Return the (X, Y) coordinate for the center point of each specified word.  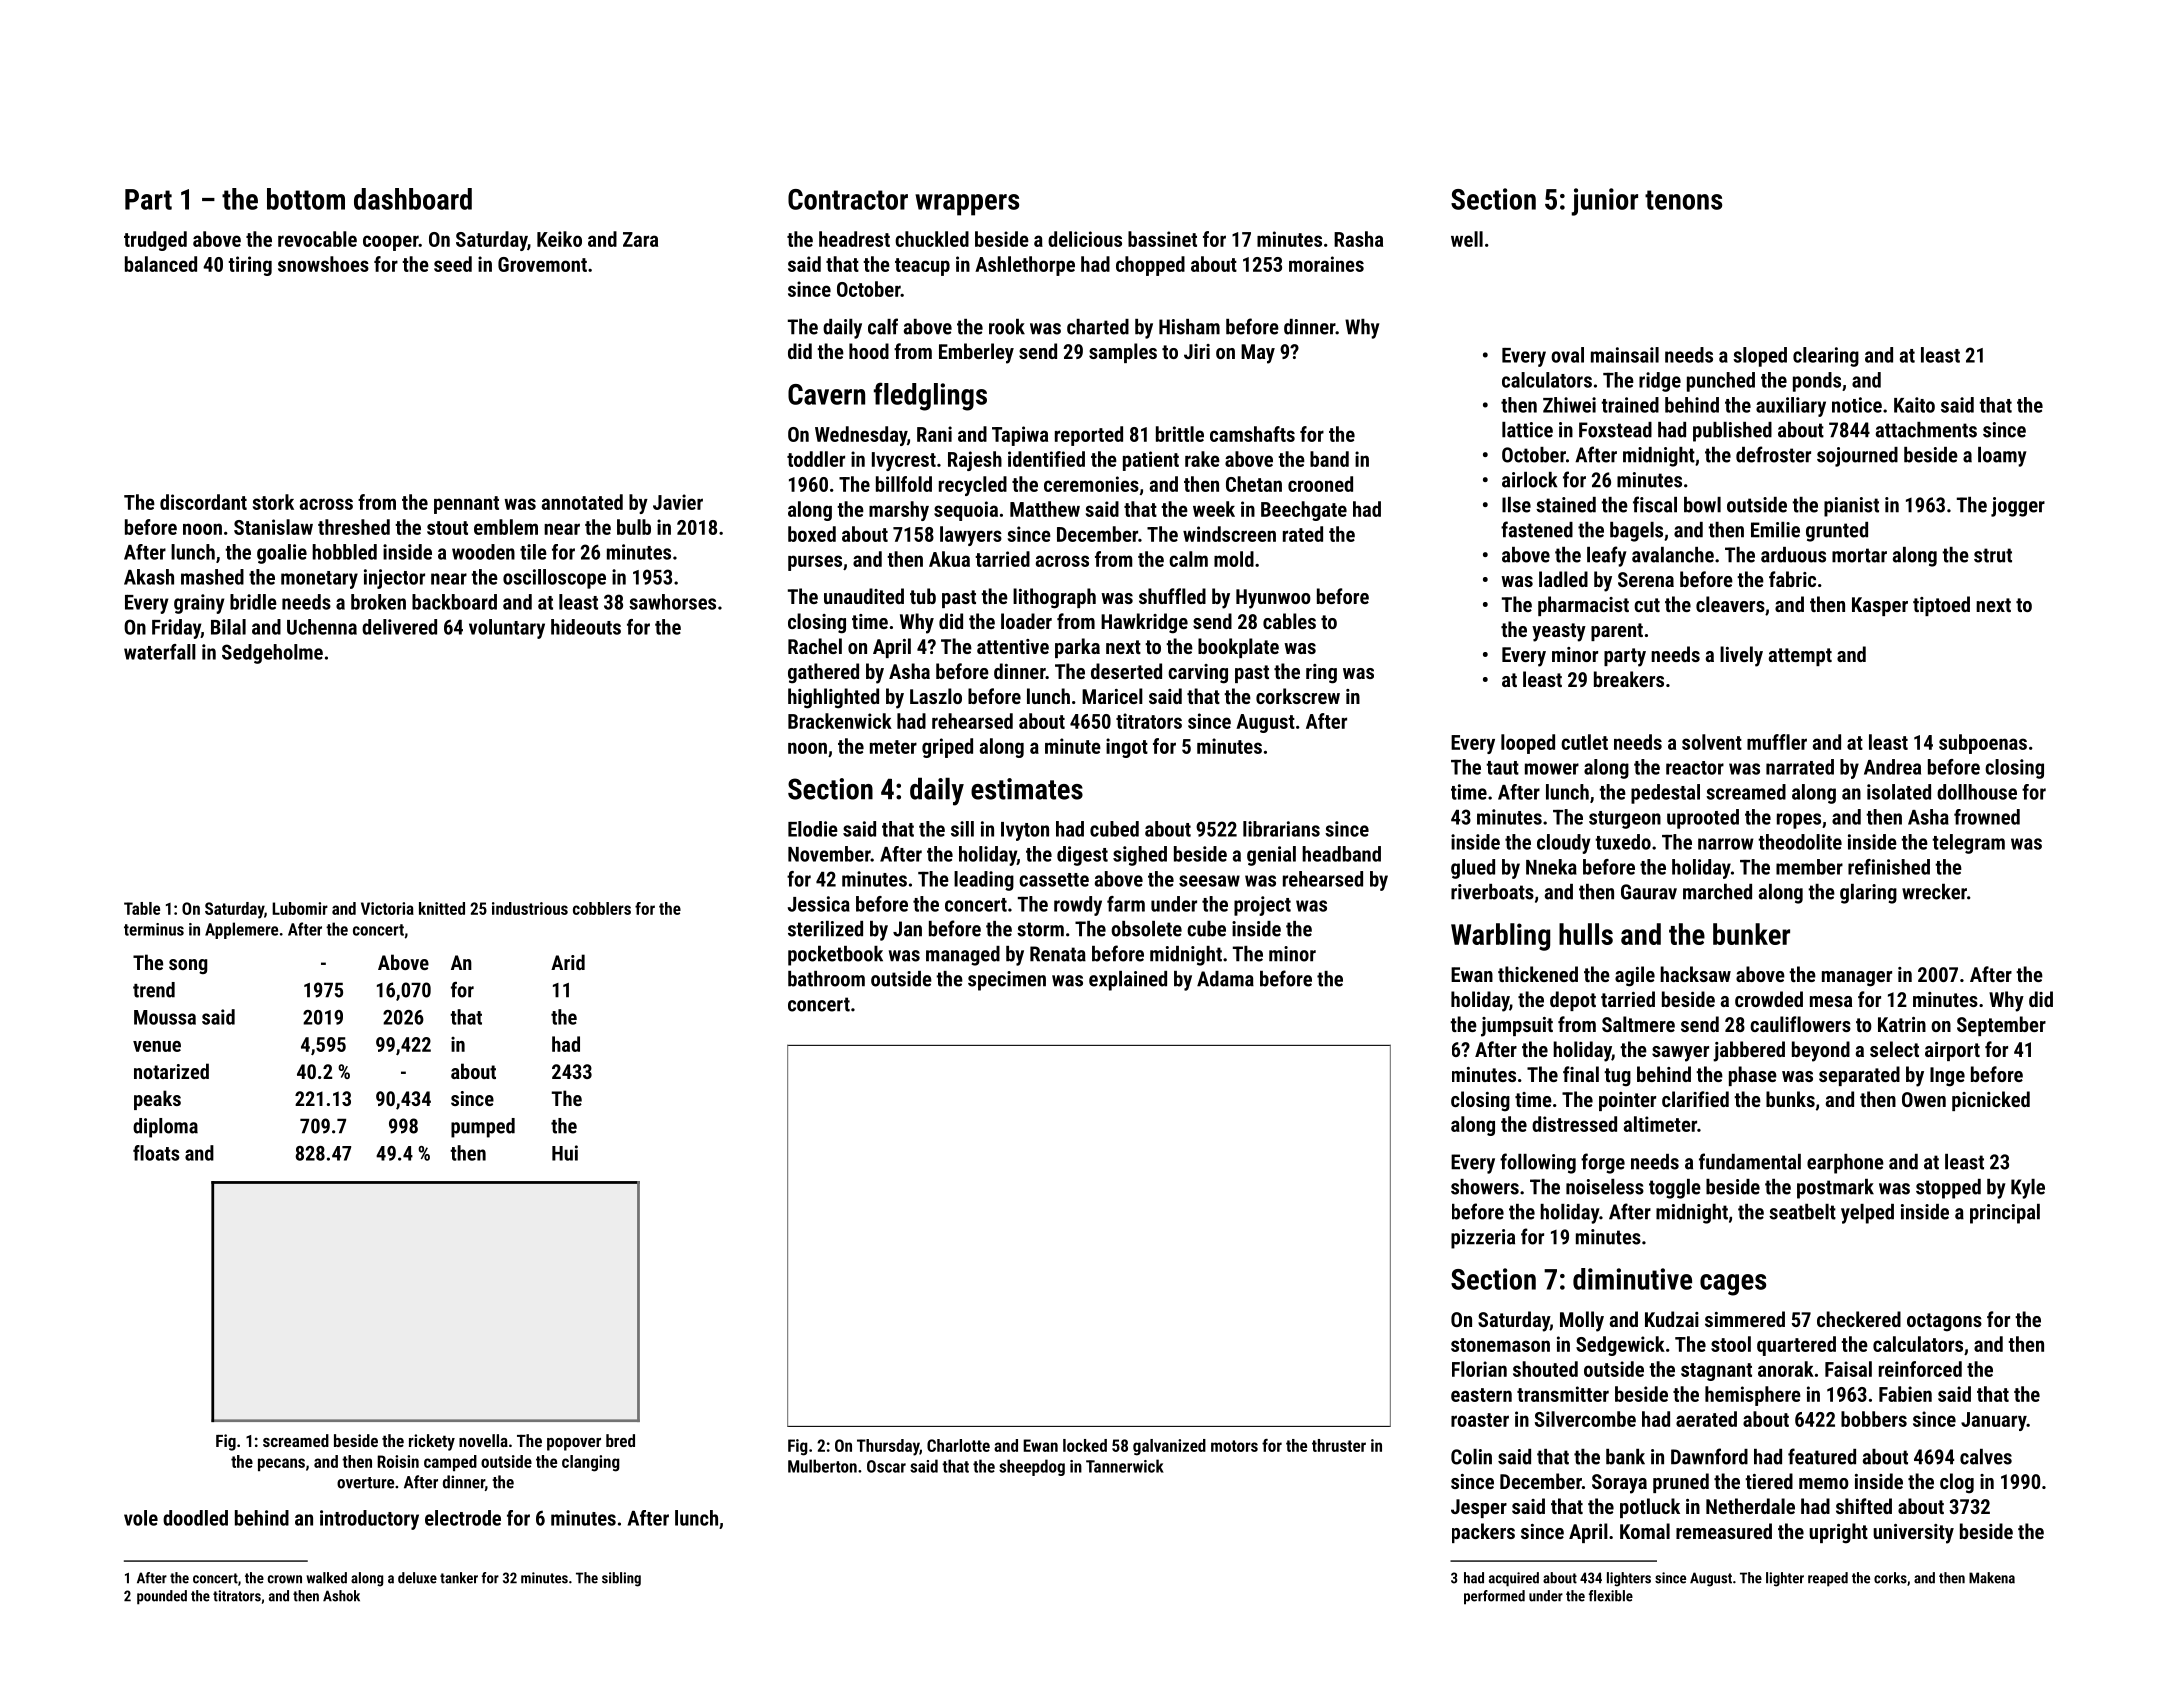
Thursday (888, 1447)
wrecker (1934, 892)
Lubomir (300, 908)
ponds (1817, 382)
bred (620, 1440)
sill (962, 829)
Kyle (2028, 1189)
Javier (678, 502)
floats (156, 1153)
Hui (565, 1153)
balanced (161, 264)
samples (1123, 353)
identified (1046, 459)
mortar (1859, 555)
